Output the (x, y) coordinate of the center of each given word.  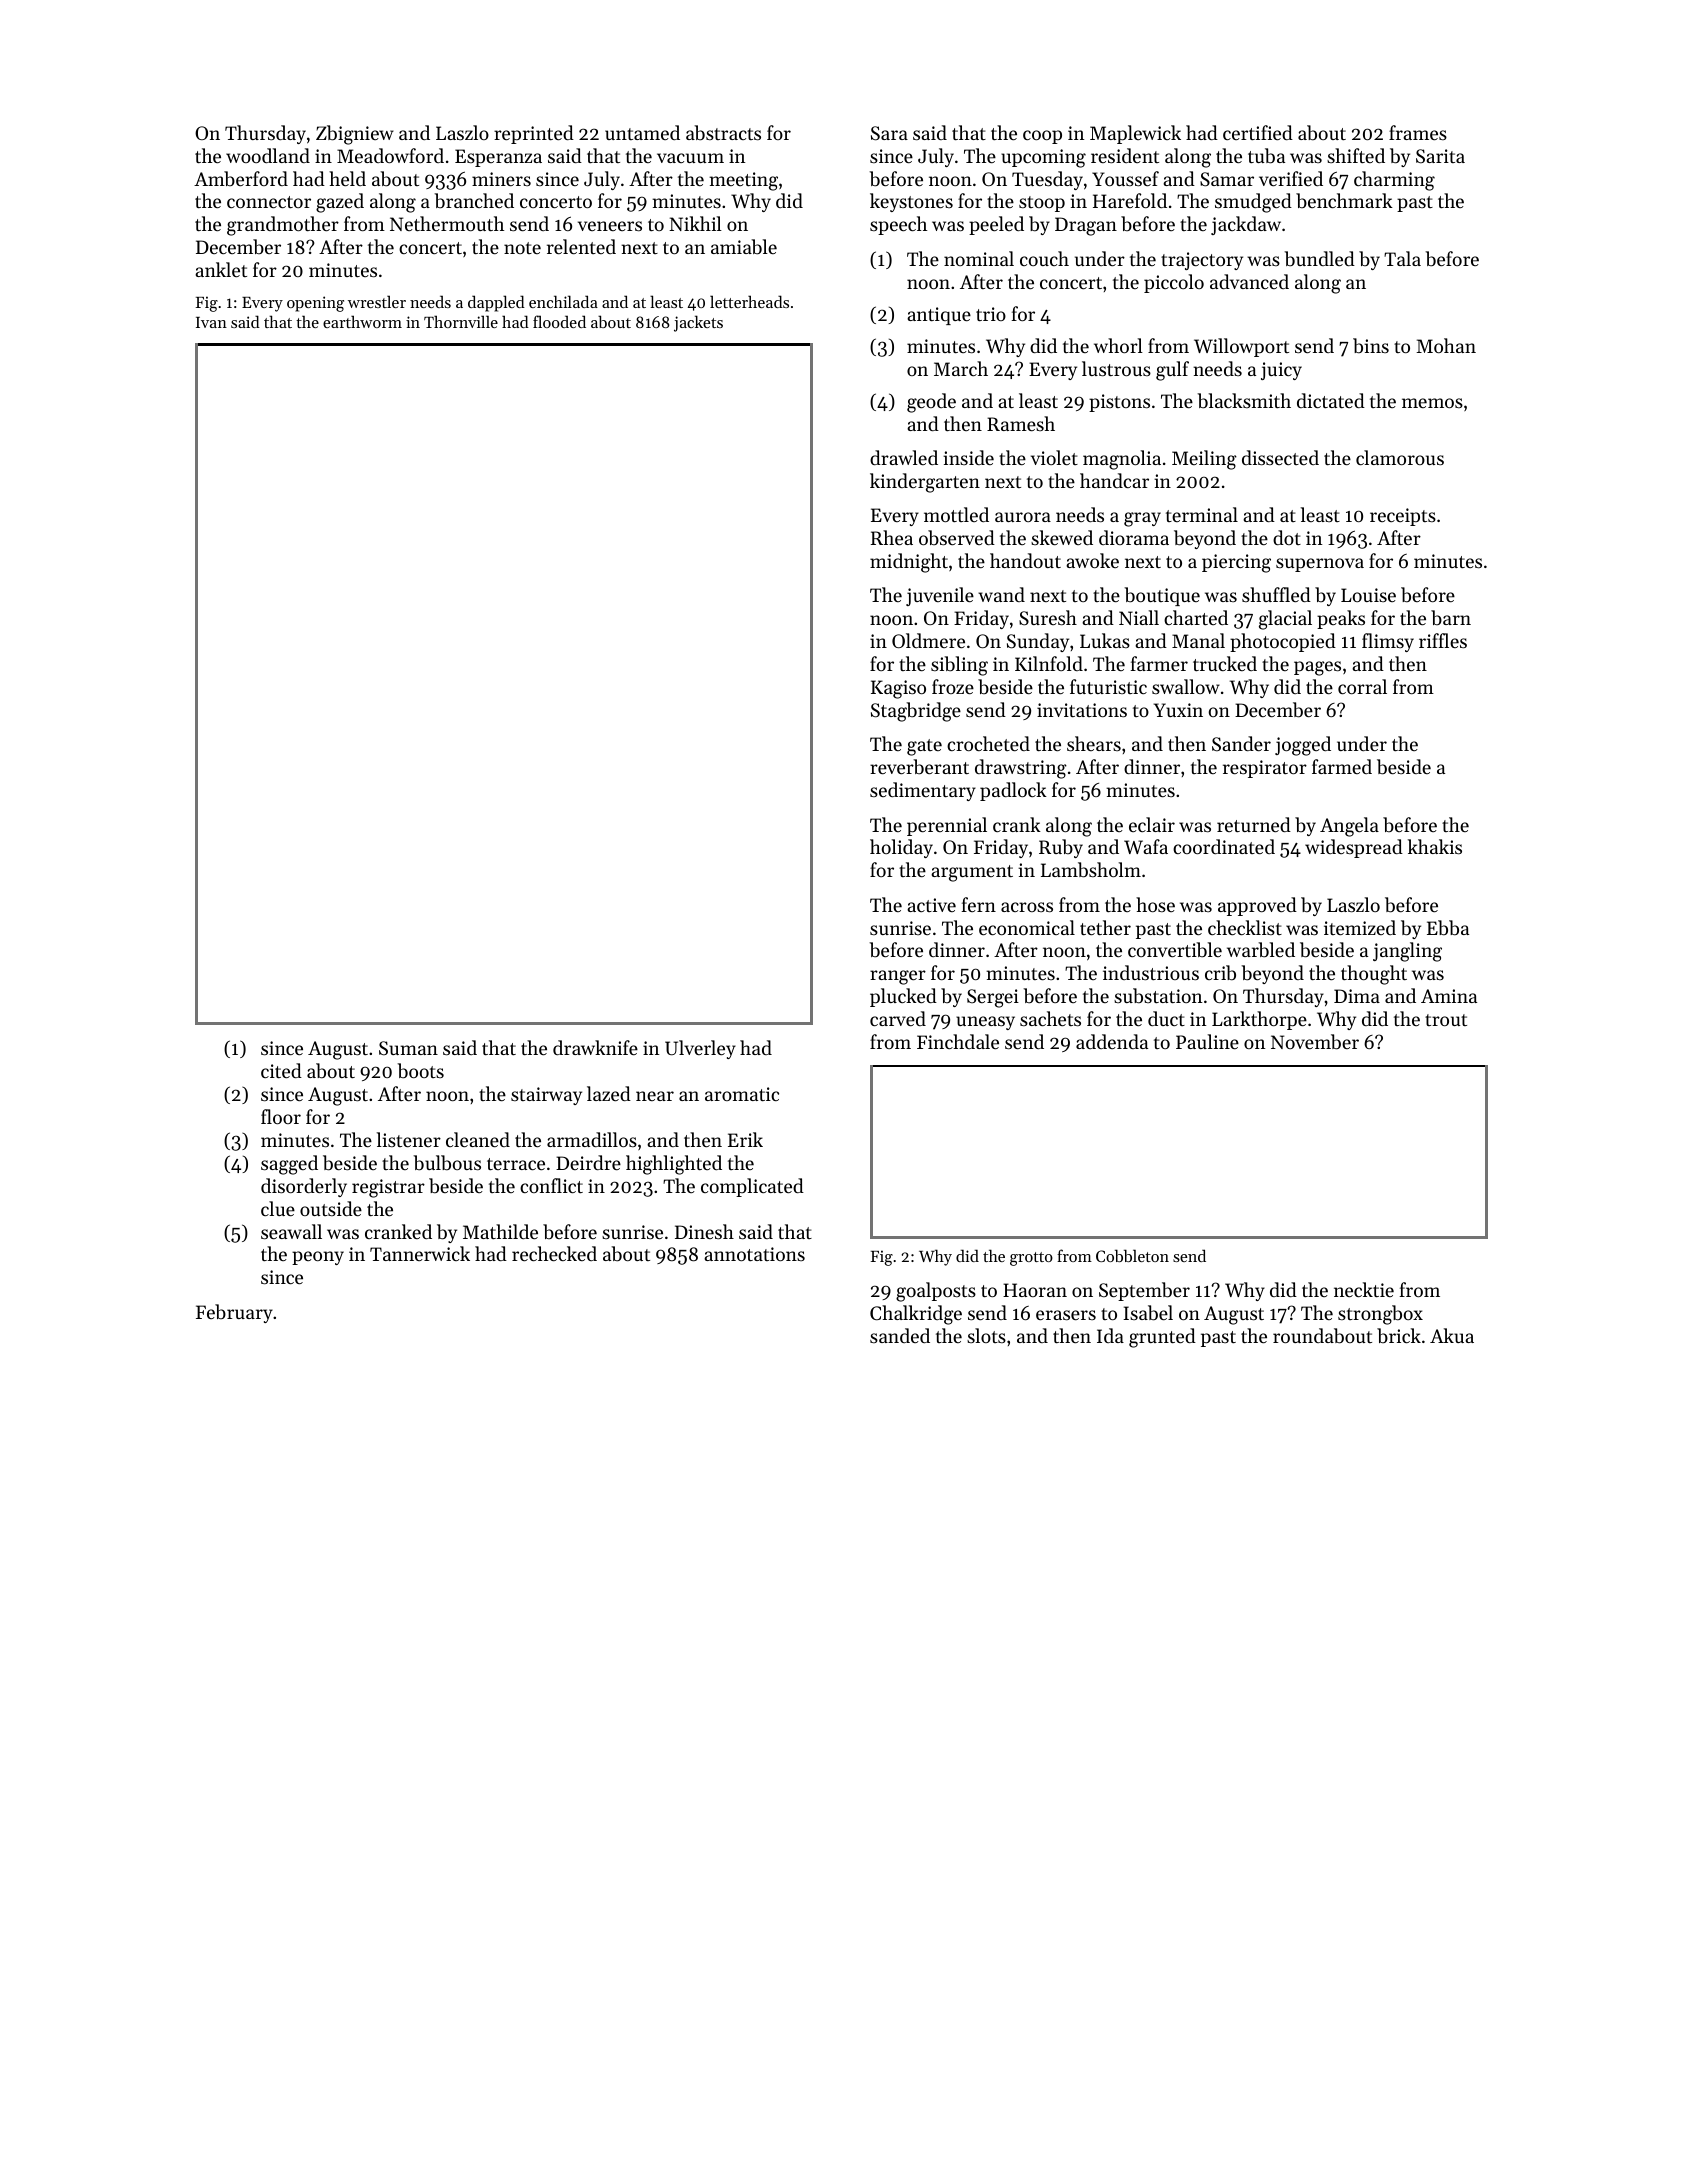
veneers (610, 226)
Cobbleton (1132, 1255)
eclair (1152, 824)
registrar (388, 1188)
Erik (745, 1139)
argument (972, 873)
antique (939, 316)
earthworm (362, 321)
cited (281, 1070)
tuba (1266, 156)
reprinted (534, 134)
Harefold (1130, 200)
